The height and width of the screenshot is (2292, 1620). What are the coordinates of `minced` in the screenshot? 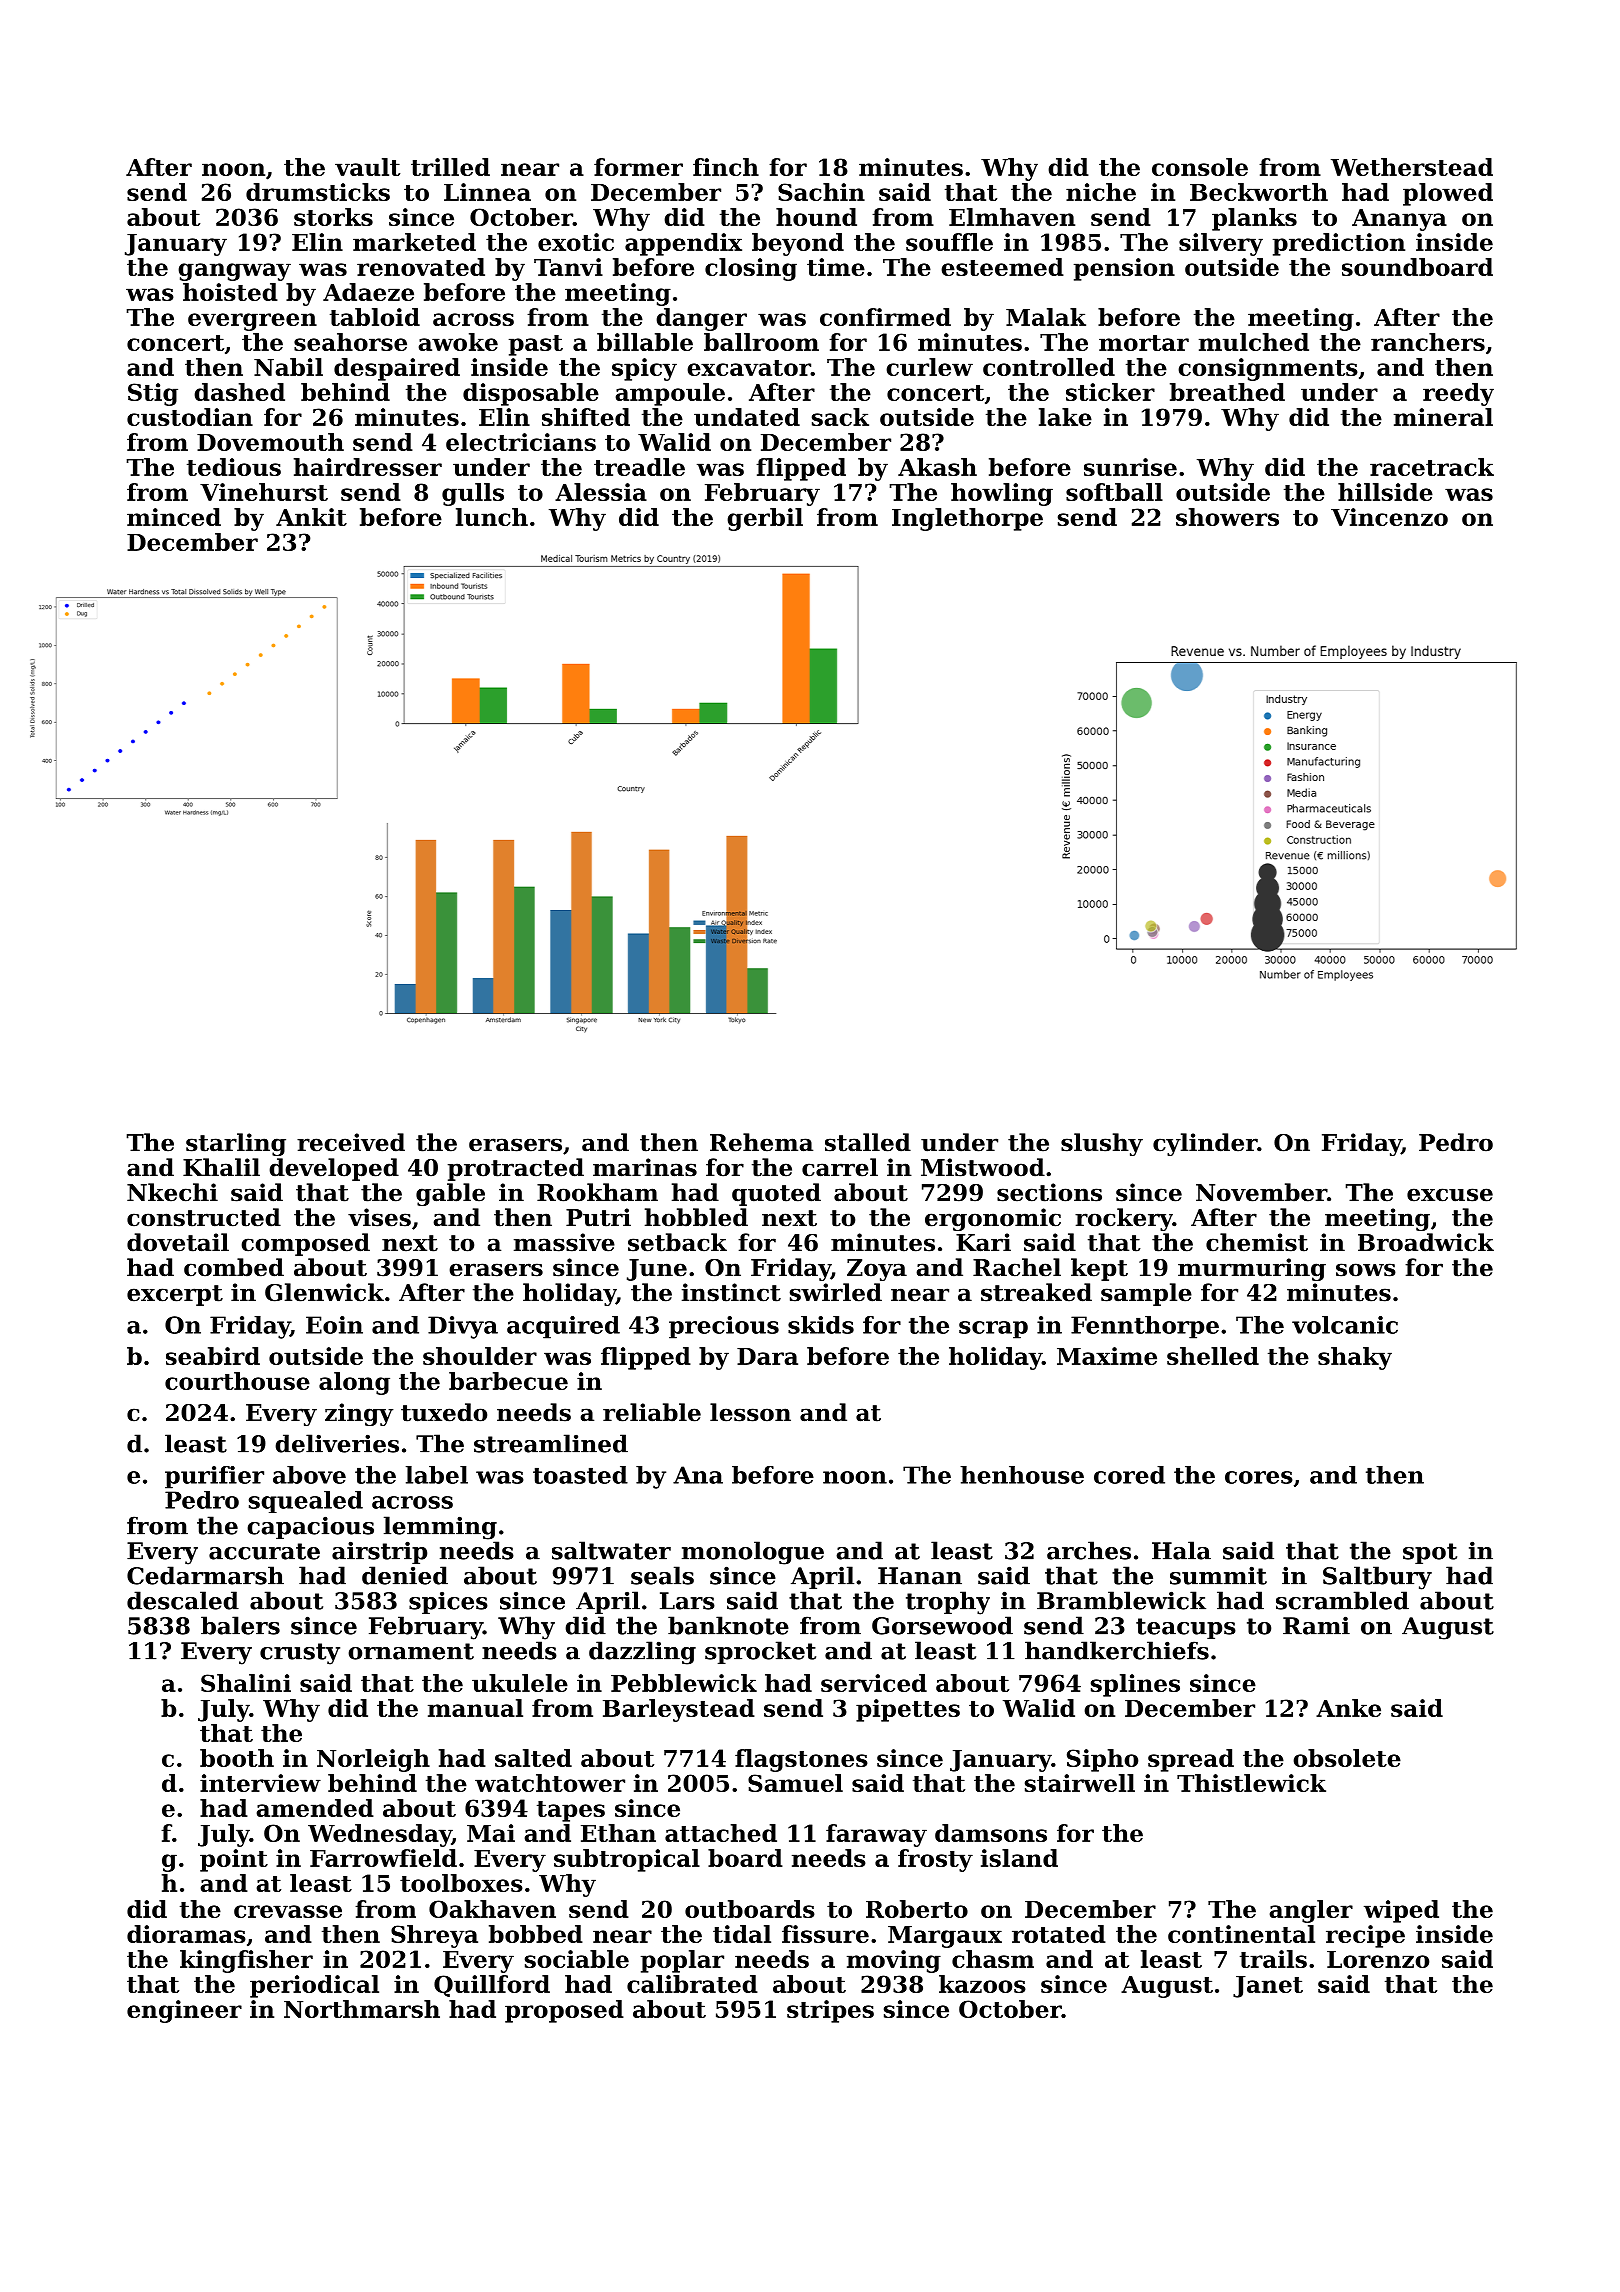 It's located at (174, 517).
